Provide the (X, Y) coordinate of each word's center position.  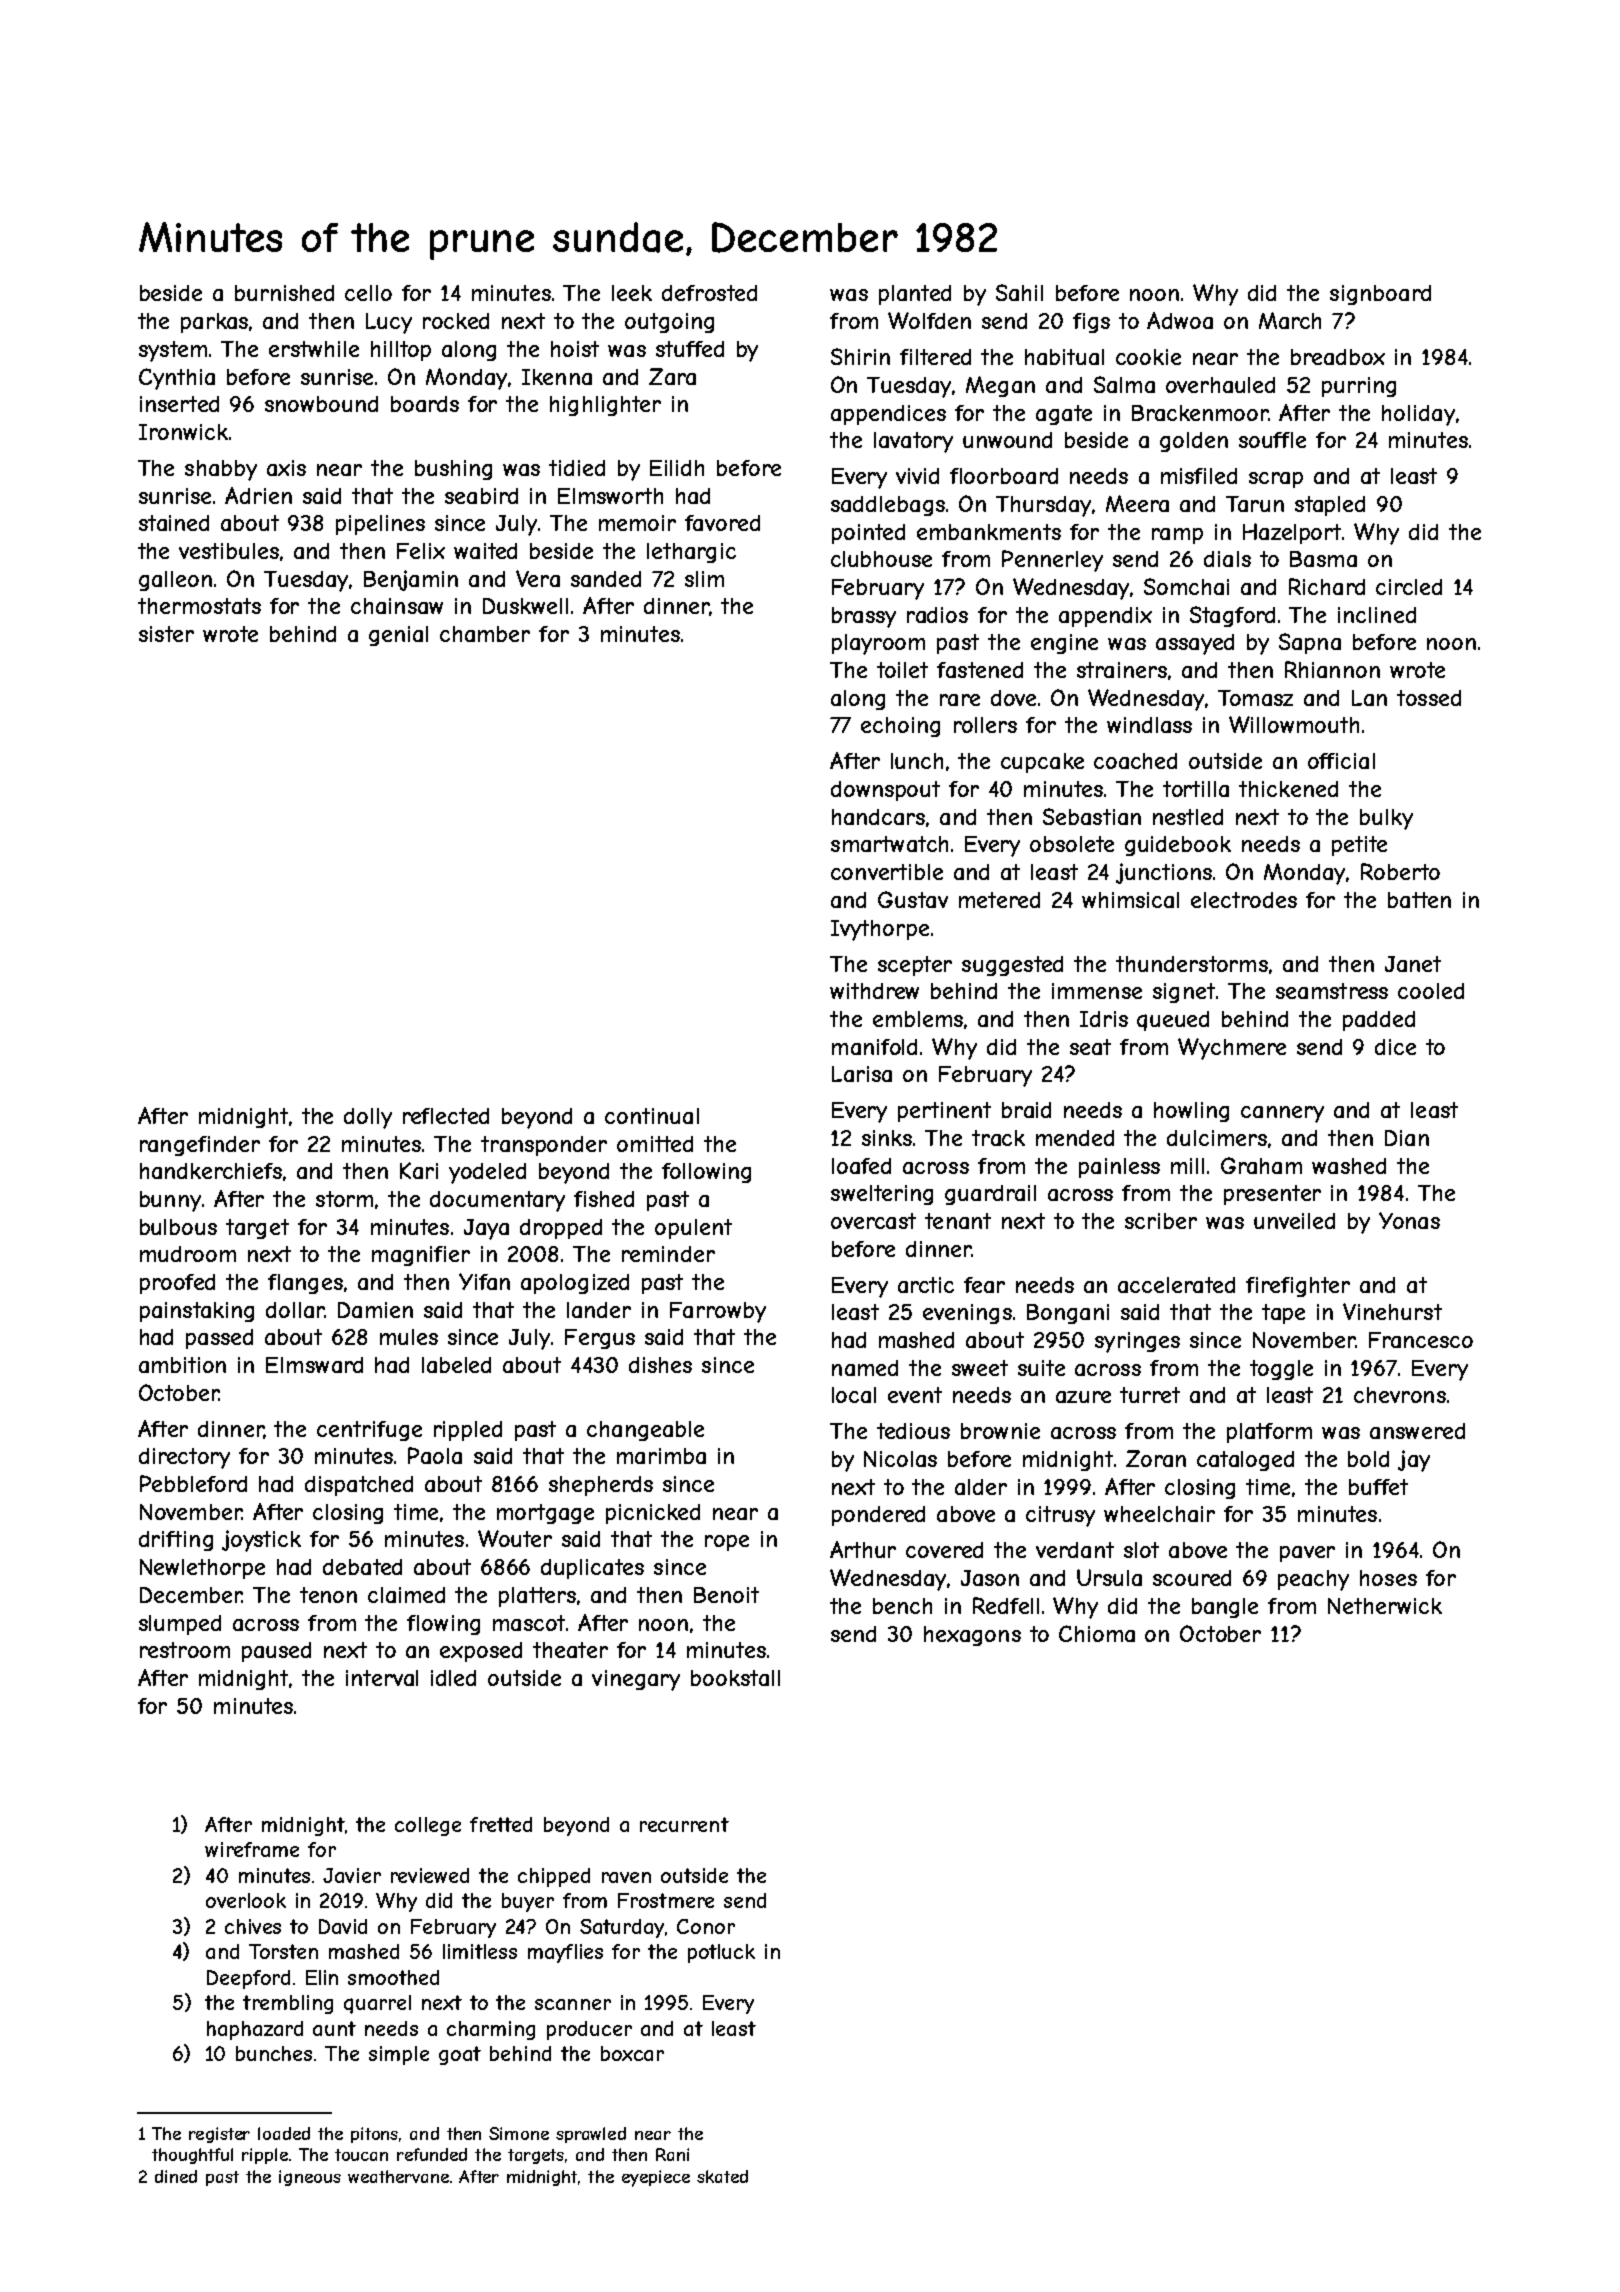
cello (368, 293)
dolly (368, 1118)
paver (1307, 1554)
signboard (1380, 295)
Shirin (860, 356)
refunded (432, 2154)
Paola (435, 1455)
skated (722, 2176)
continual (652, 1116)
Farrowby (718, 1312)
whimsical (1130, 900)
